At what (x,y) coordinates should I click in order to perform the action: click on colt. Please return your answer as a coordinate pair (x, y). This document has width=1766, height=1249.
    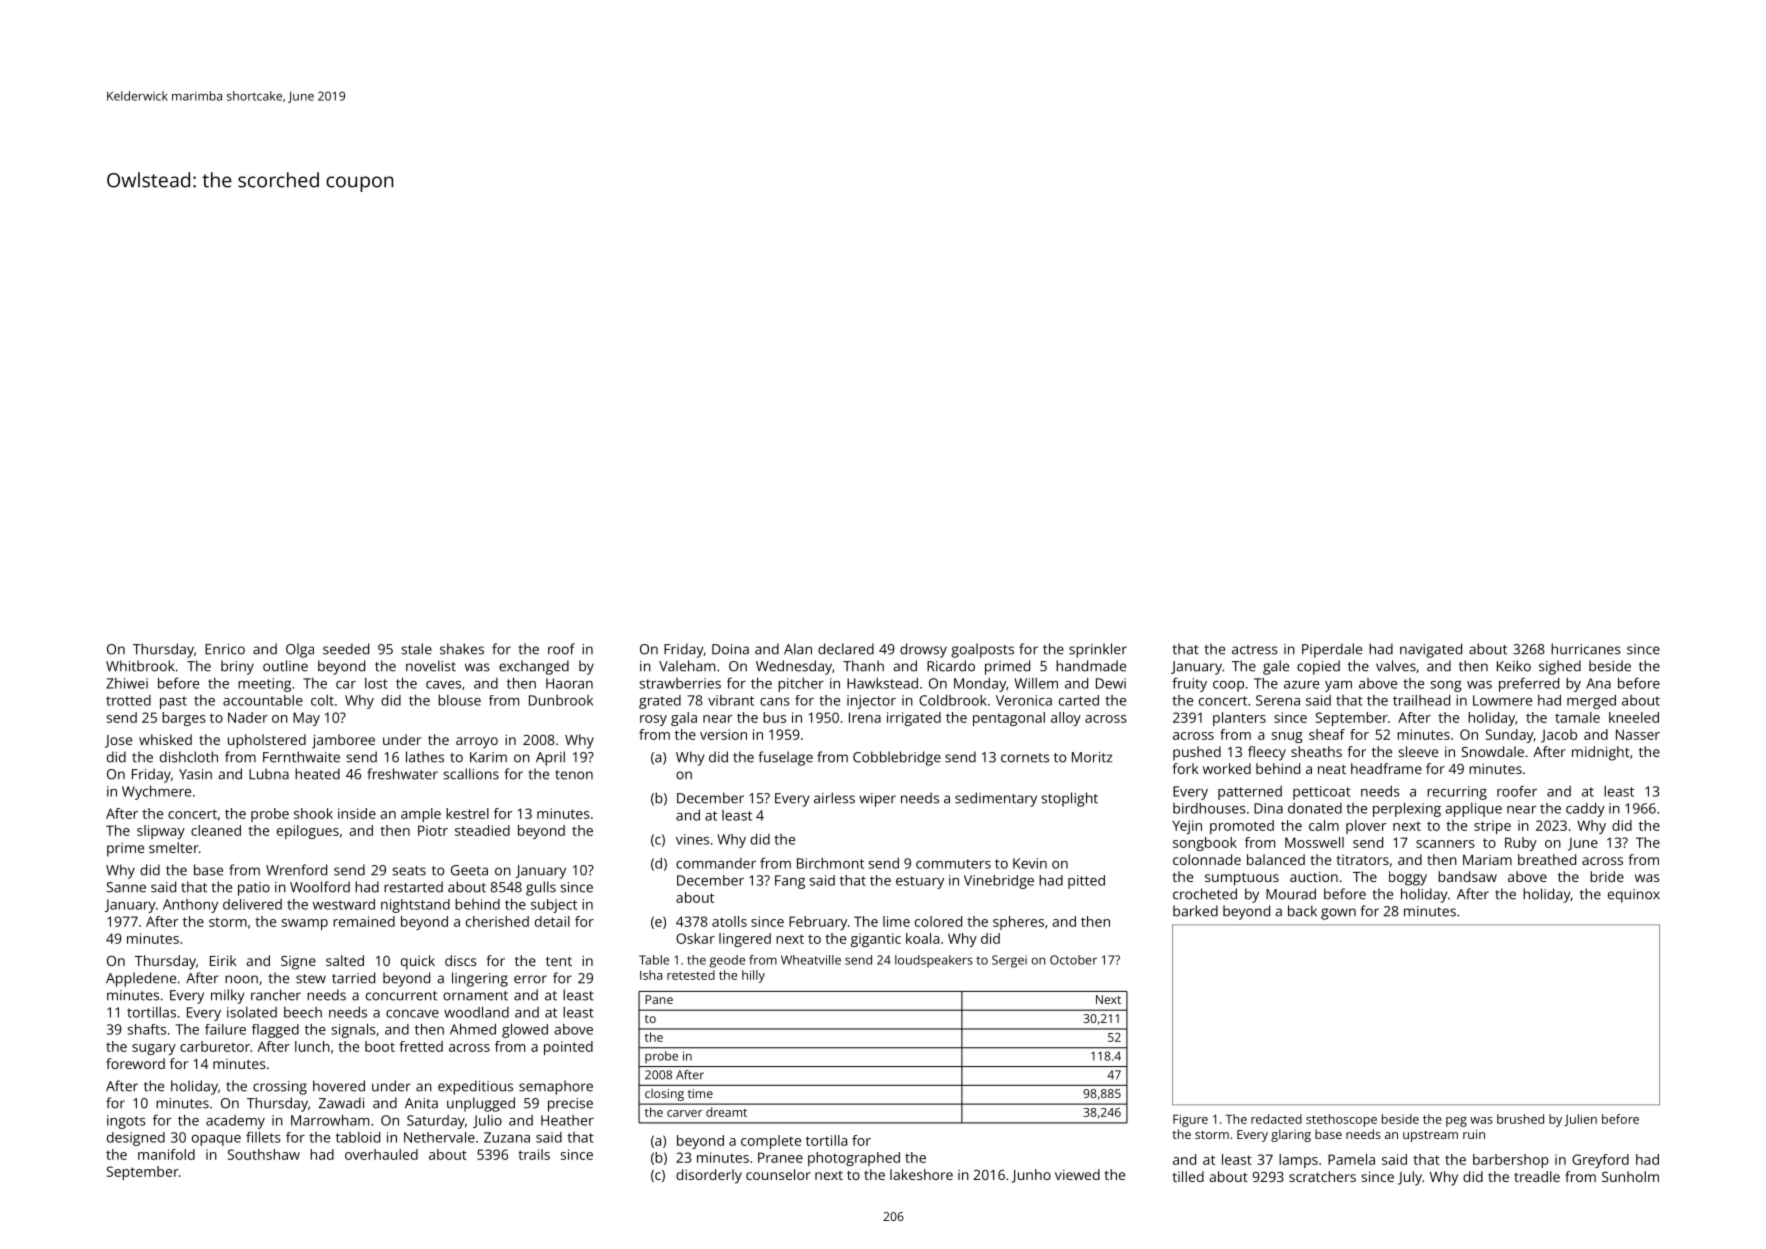
    Looking at the image, I should click on (322, 700).
